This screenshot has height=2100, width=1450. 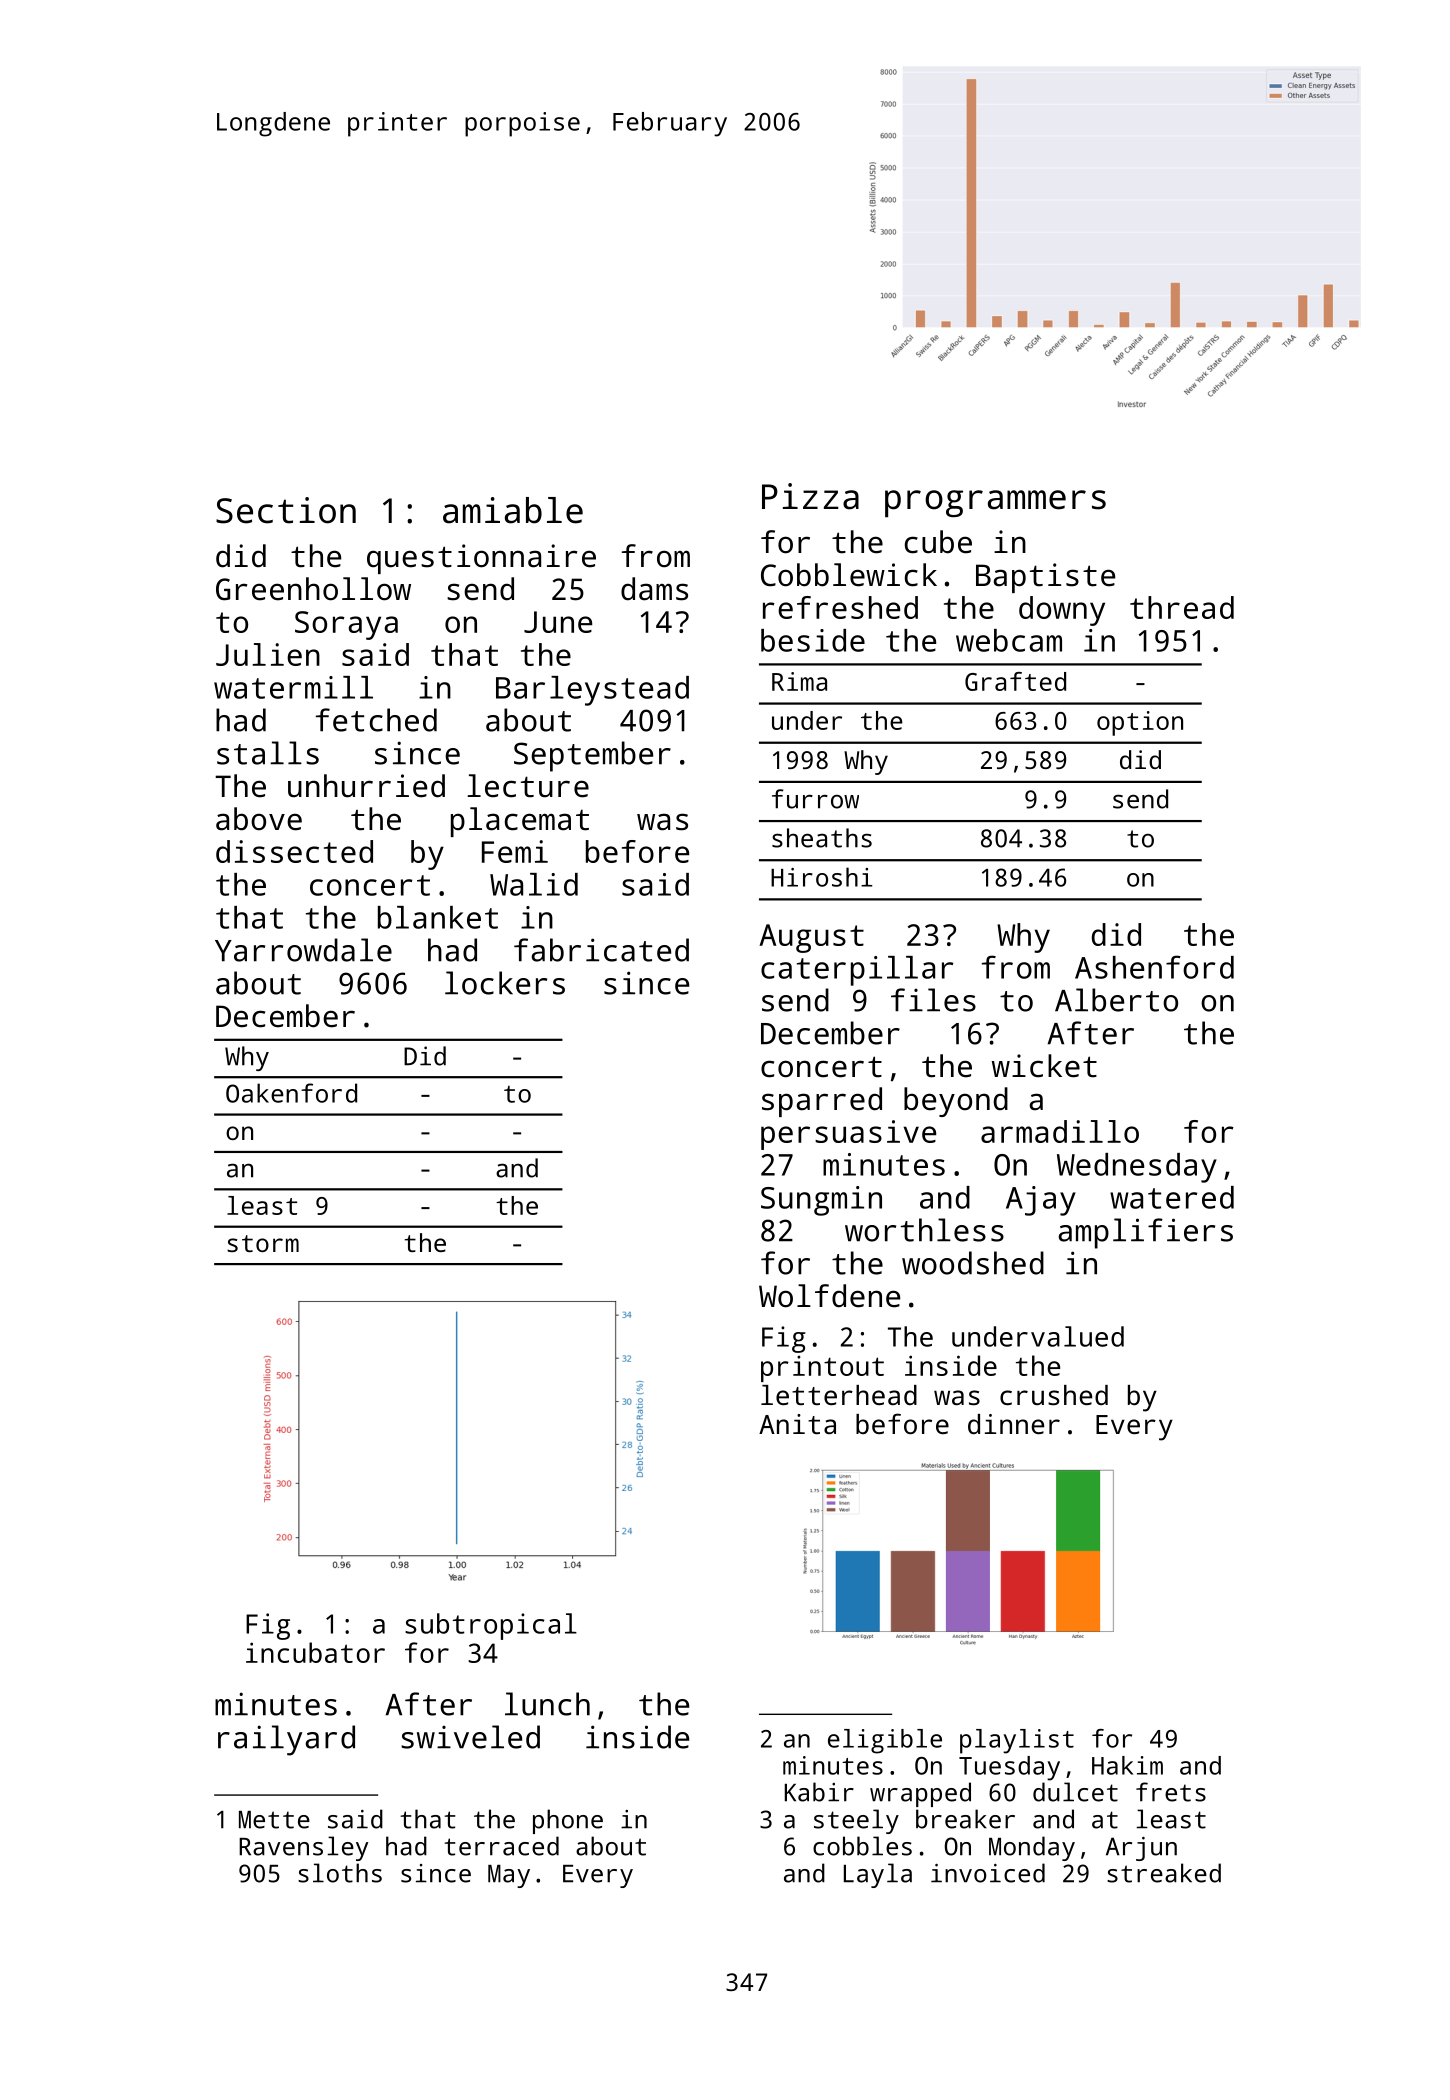 What do you see at coordinates (366, 786) in the screenshot?
I see `unhurried` at bounding box center [366, 786].
